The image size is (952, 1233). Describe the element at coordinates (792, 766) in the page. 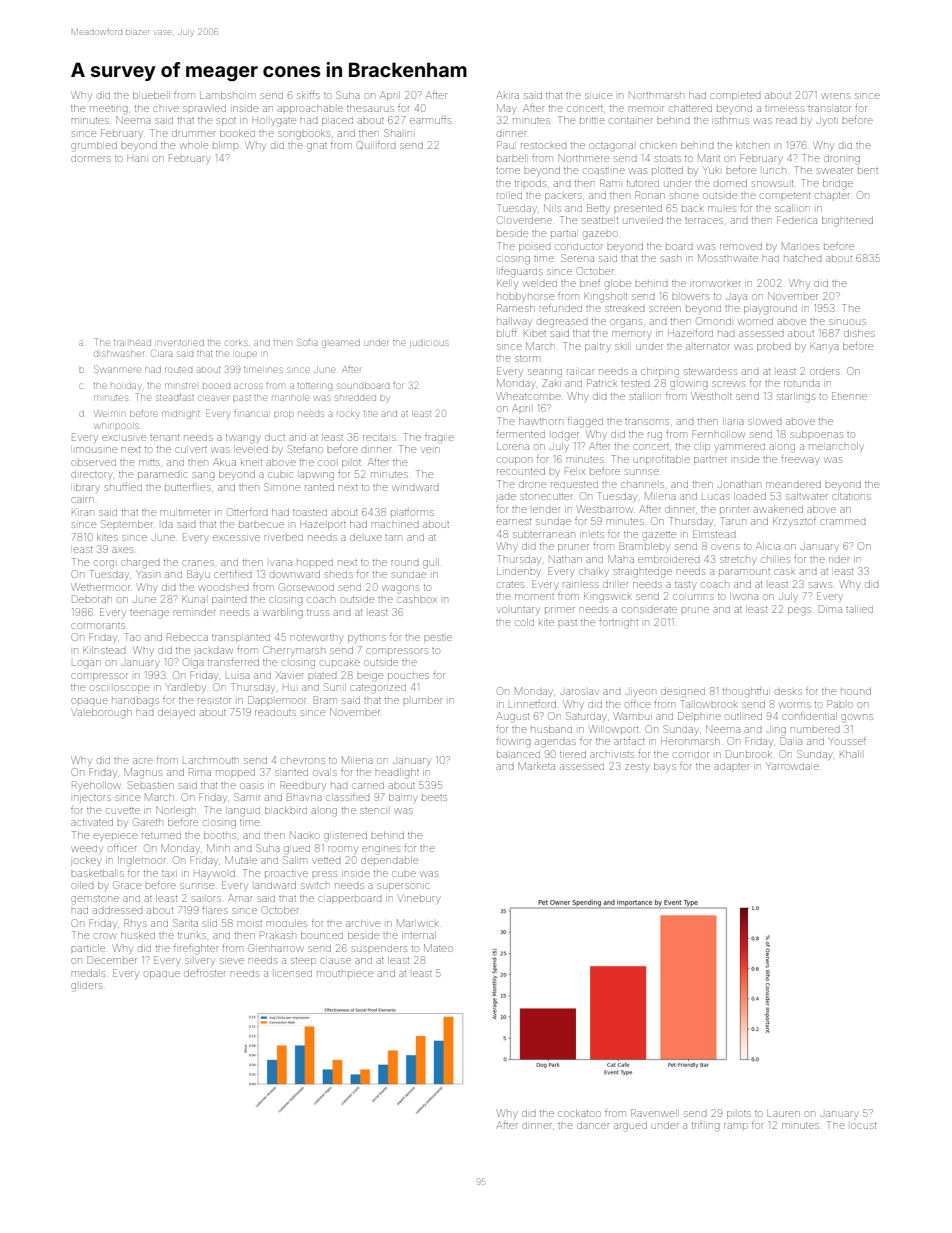

I see `Yarrowdale` at that location.
